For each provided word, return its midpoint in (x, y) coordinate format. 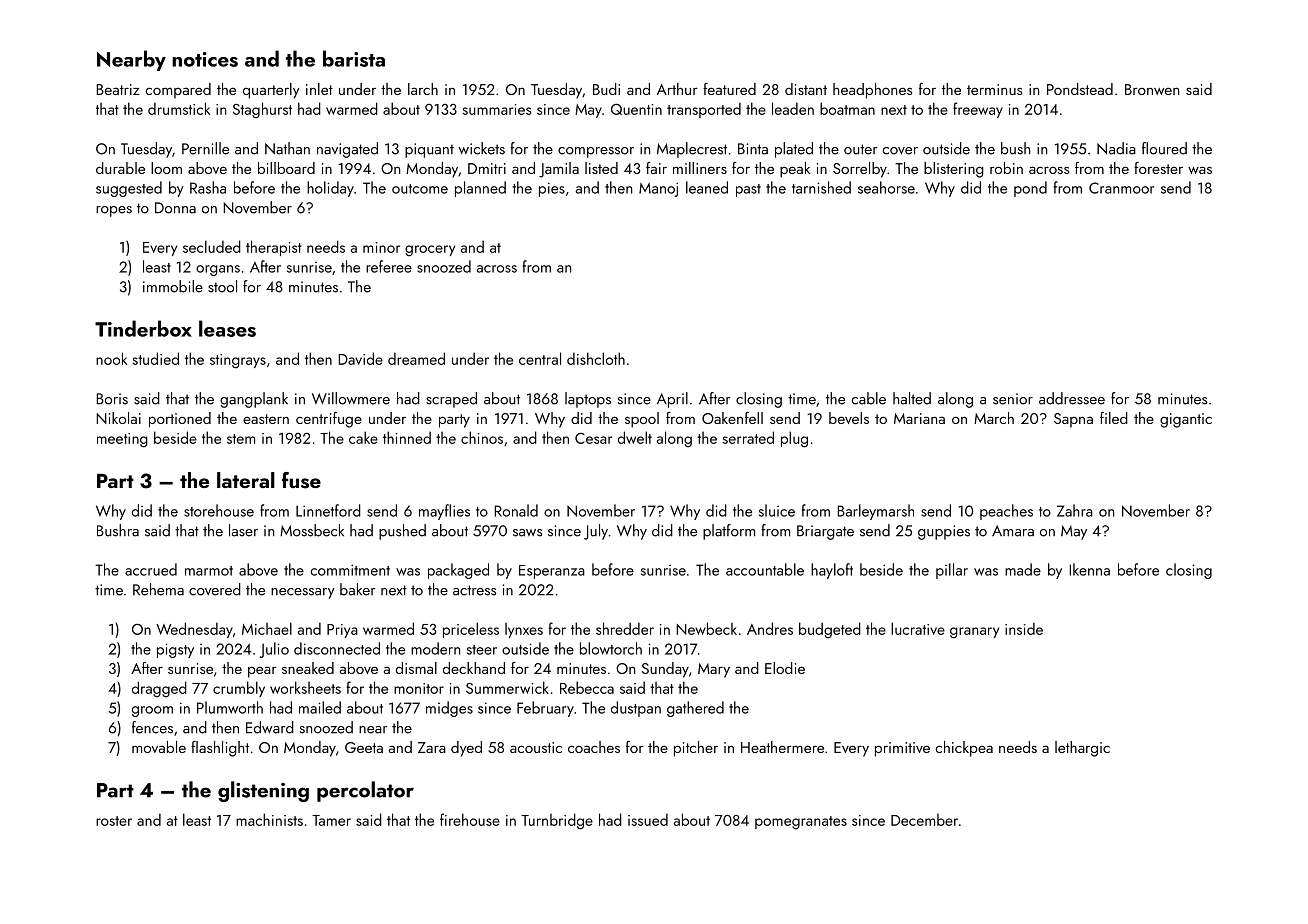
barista (354, 58)
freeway (978, 110)
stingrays (238, 361)
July (596, 532)
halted (912, 398)
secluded (212, 246)
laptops (588, 400)
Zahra (1075, 510)
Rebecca (587, 687)
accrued (151, 569)
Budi (606, 89)
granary (974, 633)
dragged (159, 689)
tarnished (821, 187)
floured (1164, 148)
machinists (269, 819)
